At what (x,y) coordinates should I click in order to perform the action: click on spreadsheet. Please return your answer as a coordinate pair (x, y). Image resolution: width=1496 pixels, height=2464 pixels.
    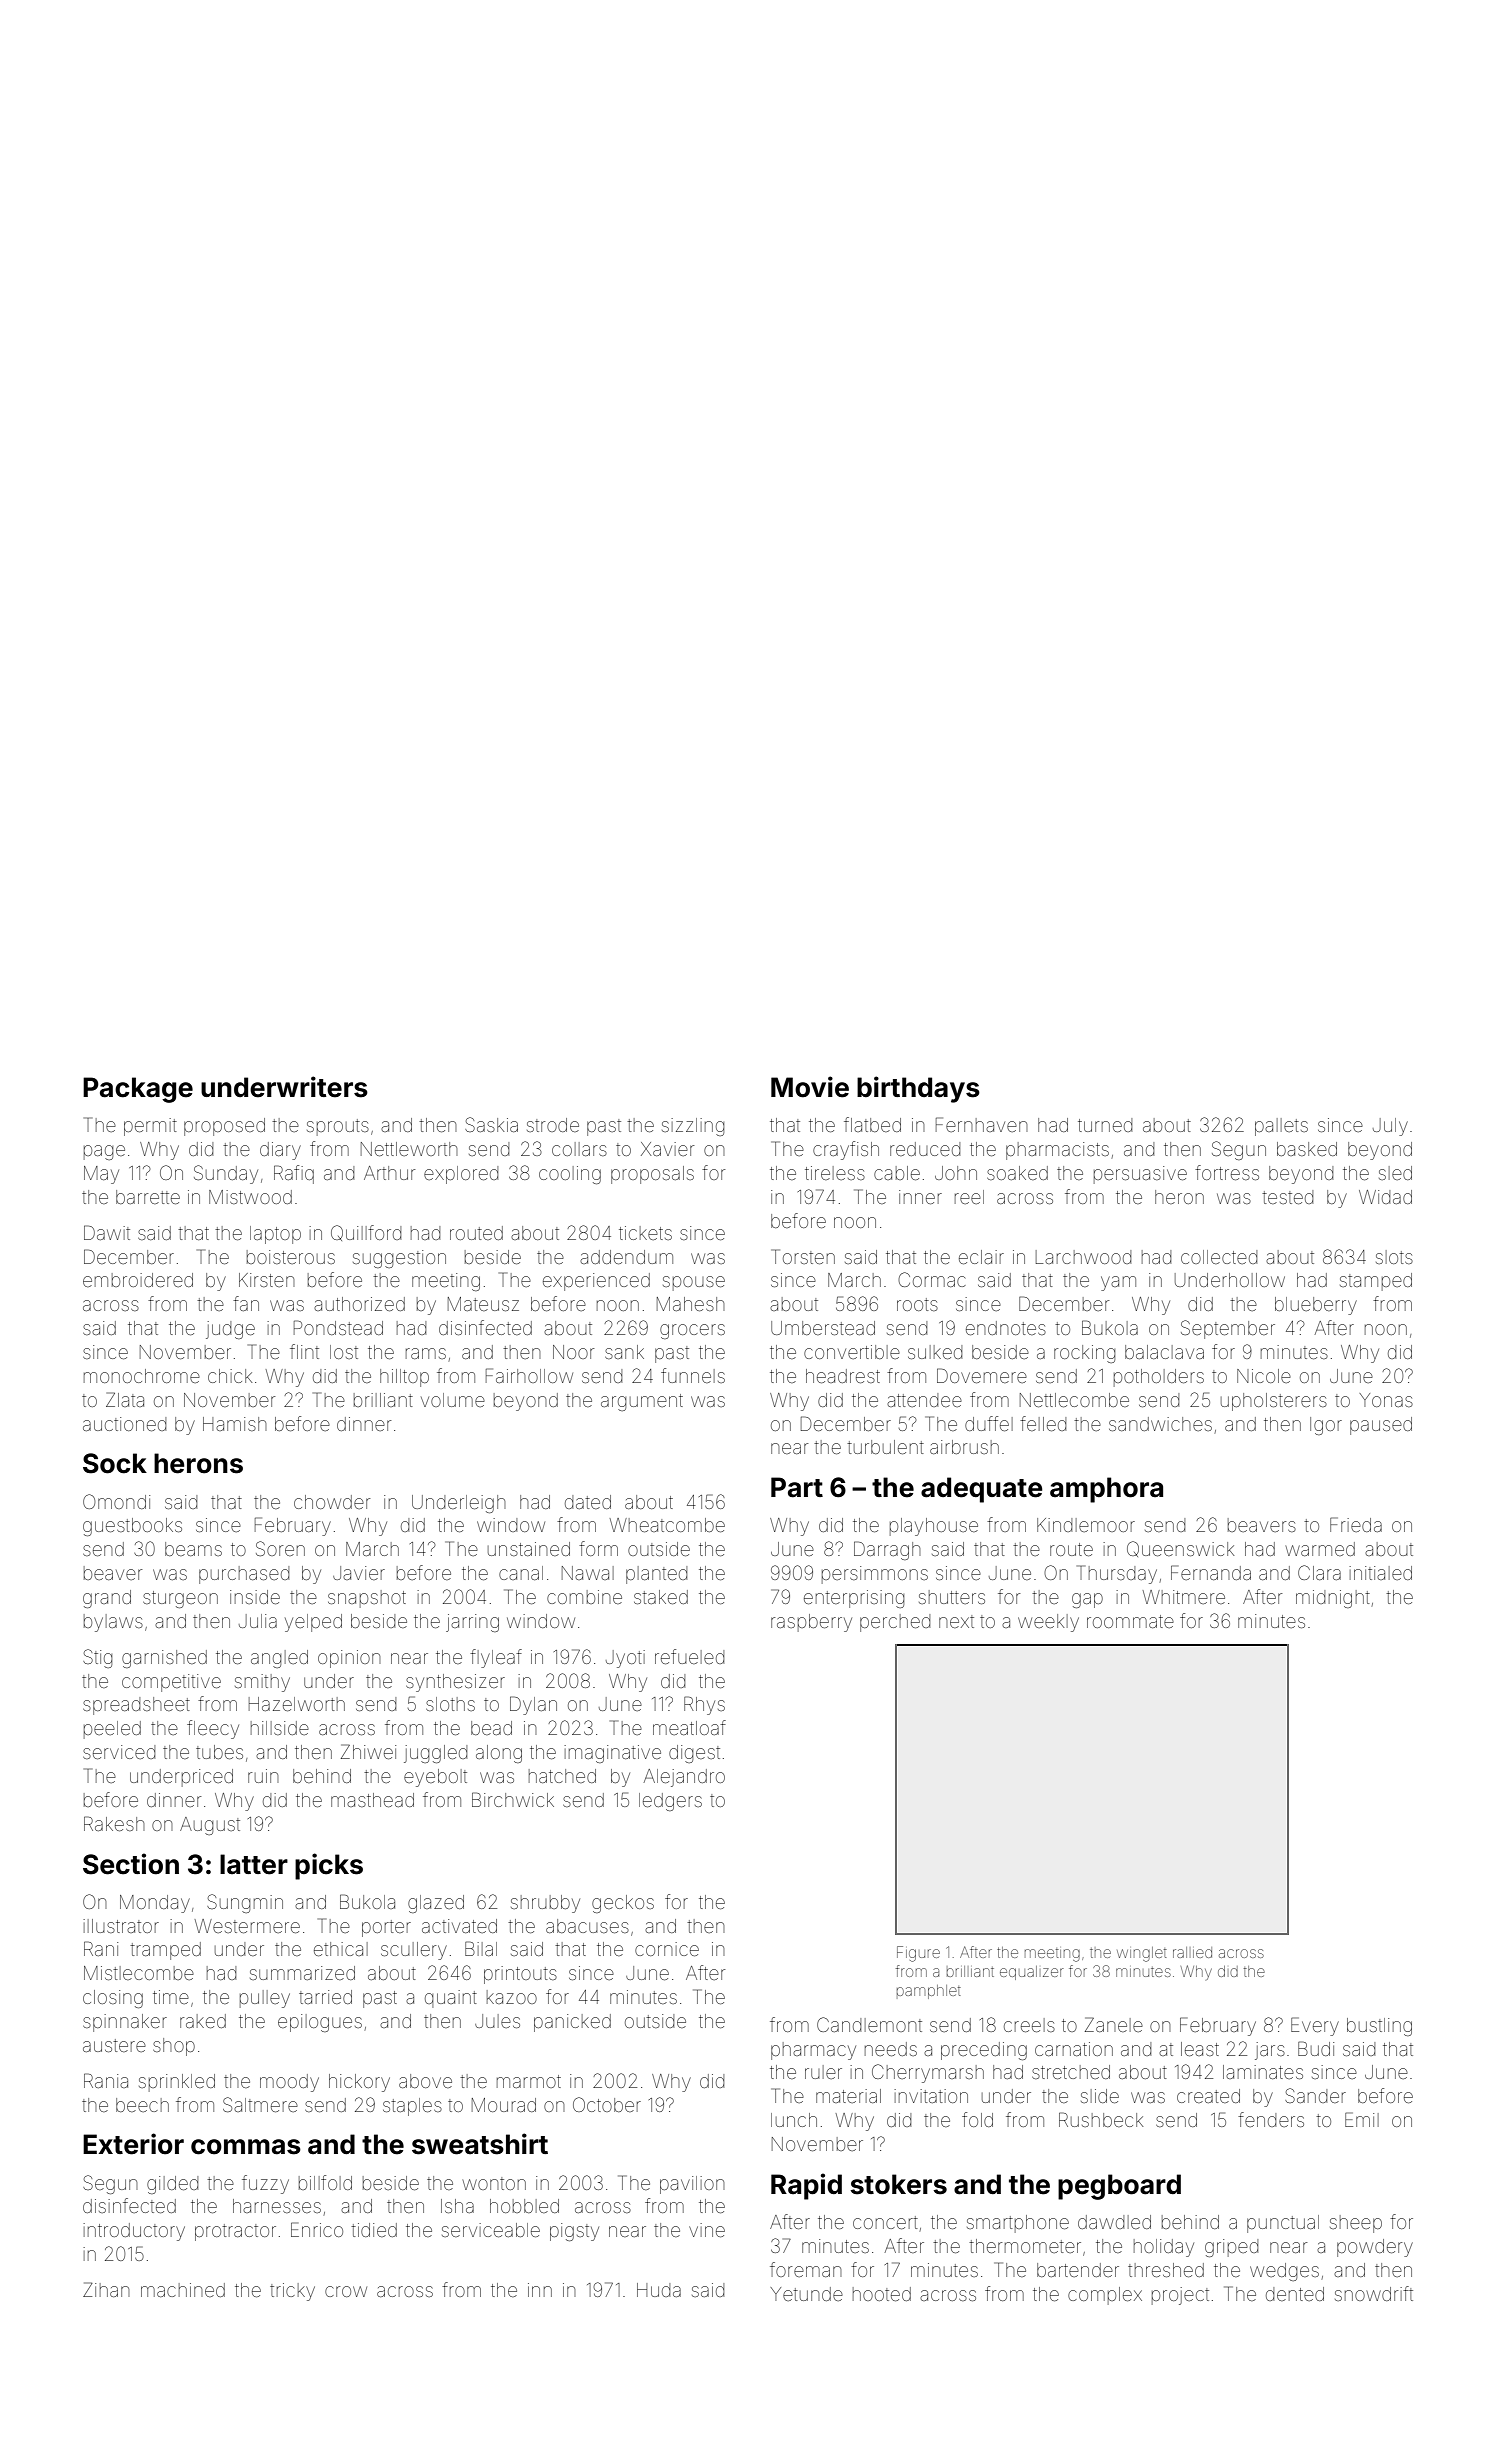
    Looking at the image, I should click on (136, 1706).
